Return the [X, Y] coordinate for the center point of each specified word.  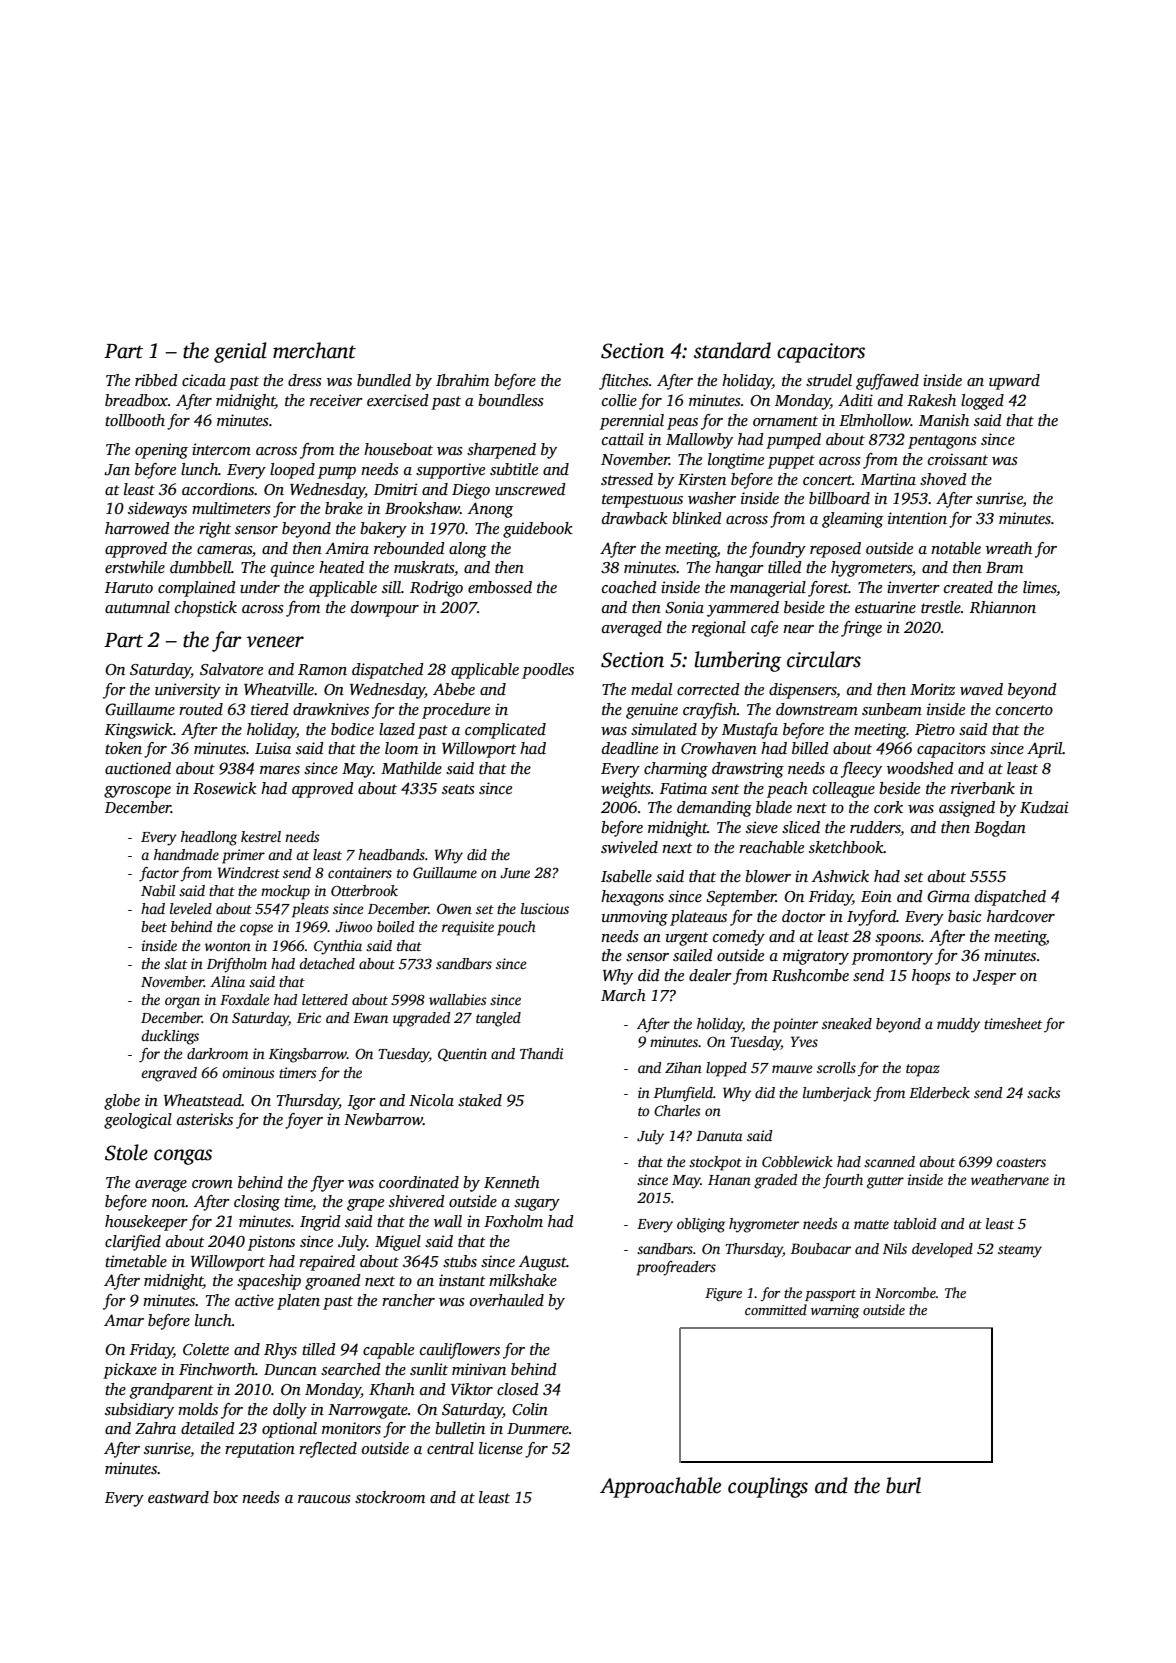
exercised [398, 400]
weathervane [1010, 1179]
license [501, 1448]
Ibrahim [462, 380]
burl [903, 1485]
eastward [178, 1497]
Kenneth [512, 1182]
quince [292, 569]
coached [629, 587]
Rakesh [931, 400]
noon [169, 1203]
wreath [1009, 548]
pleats [310, 910]
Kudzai [1044, 807]
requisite [468, 928]
